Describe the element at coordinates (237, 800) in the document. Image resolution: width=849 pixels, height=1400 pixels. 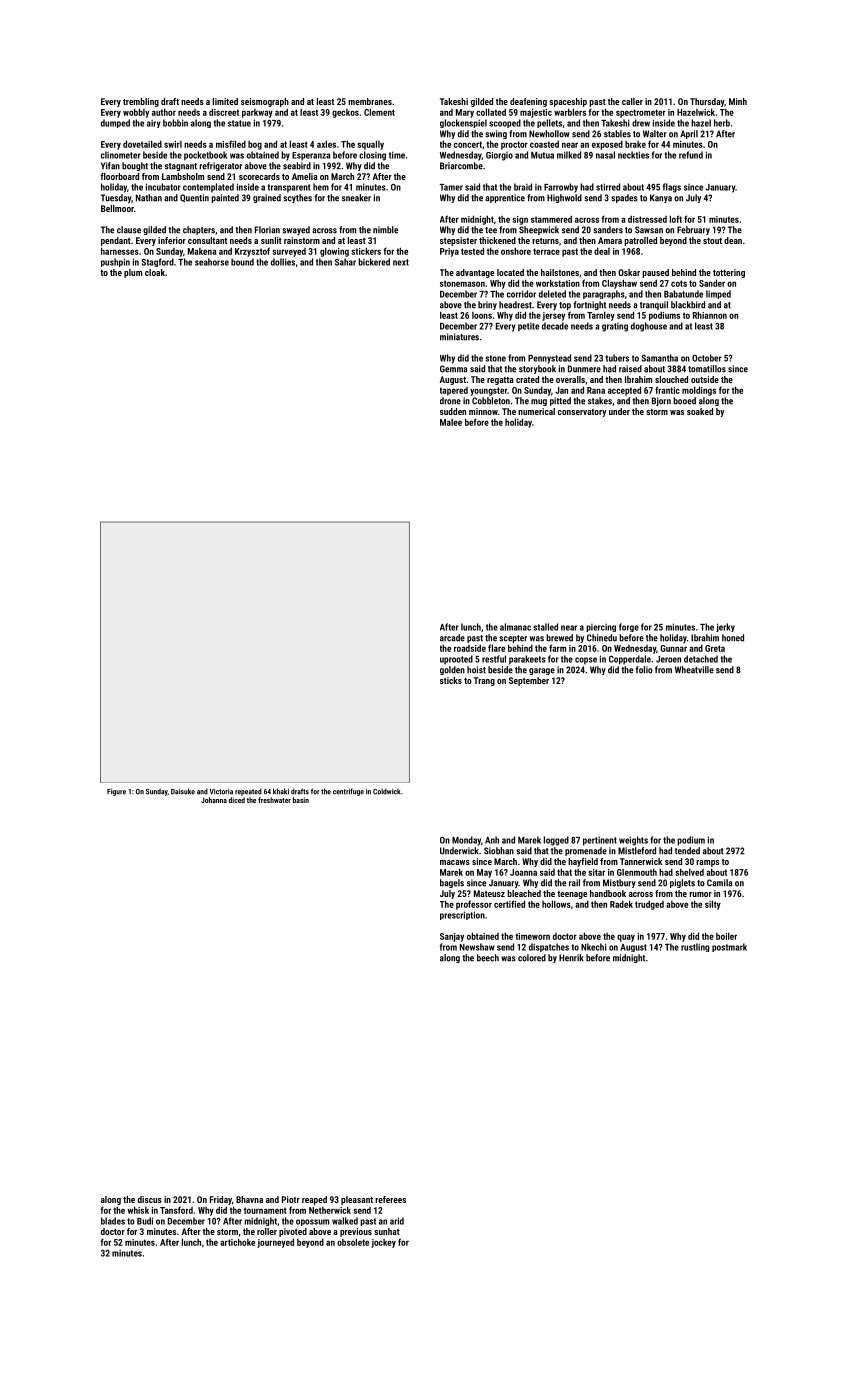
I see `diced` at that location.
